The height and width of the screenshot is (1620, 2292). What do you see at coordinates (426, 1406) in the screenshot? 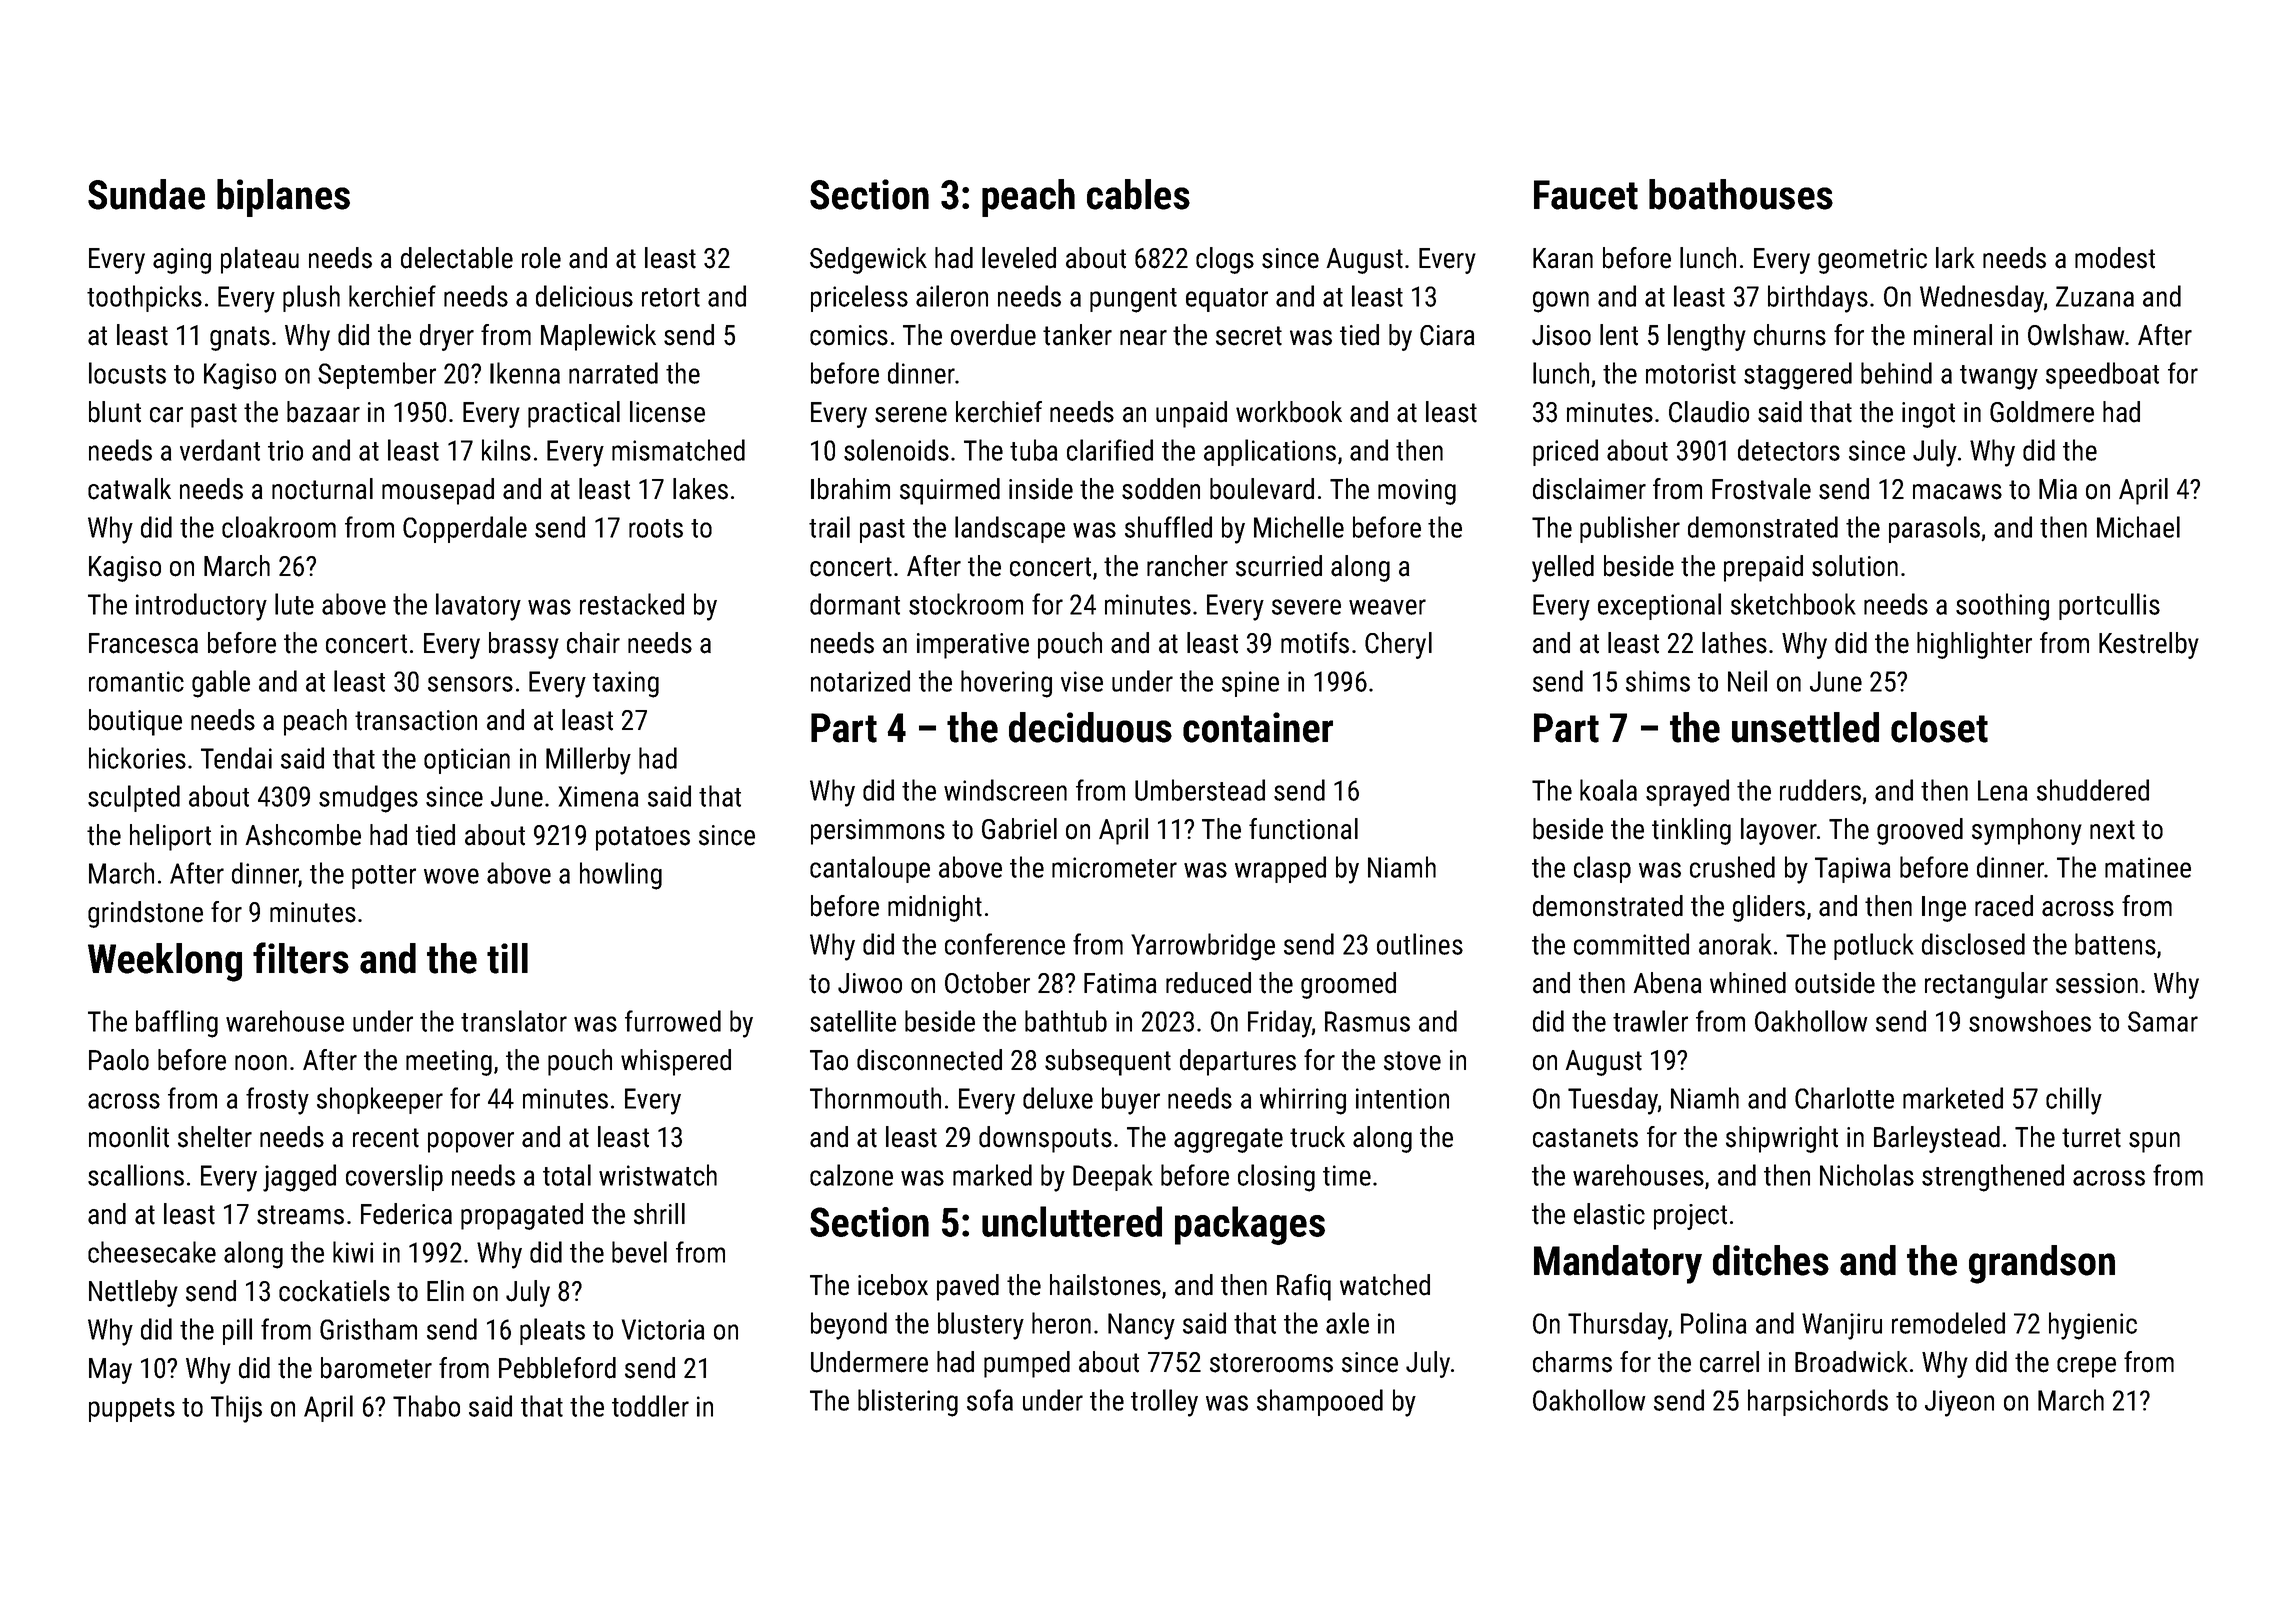
I see `Thabo` at bounding box center [426, 1406].
